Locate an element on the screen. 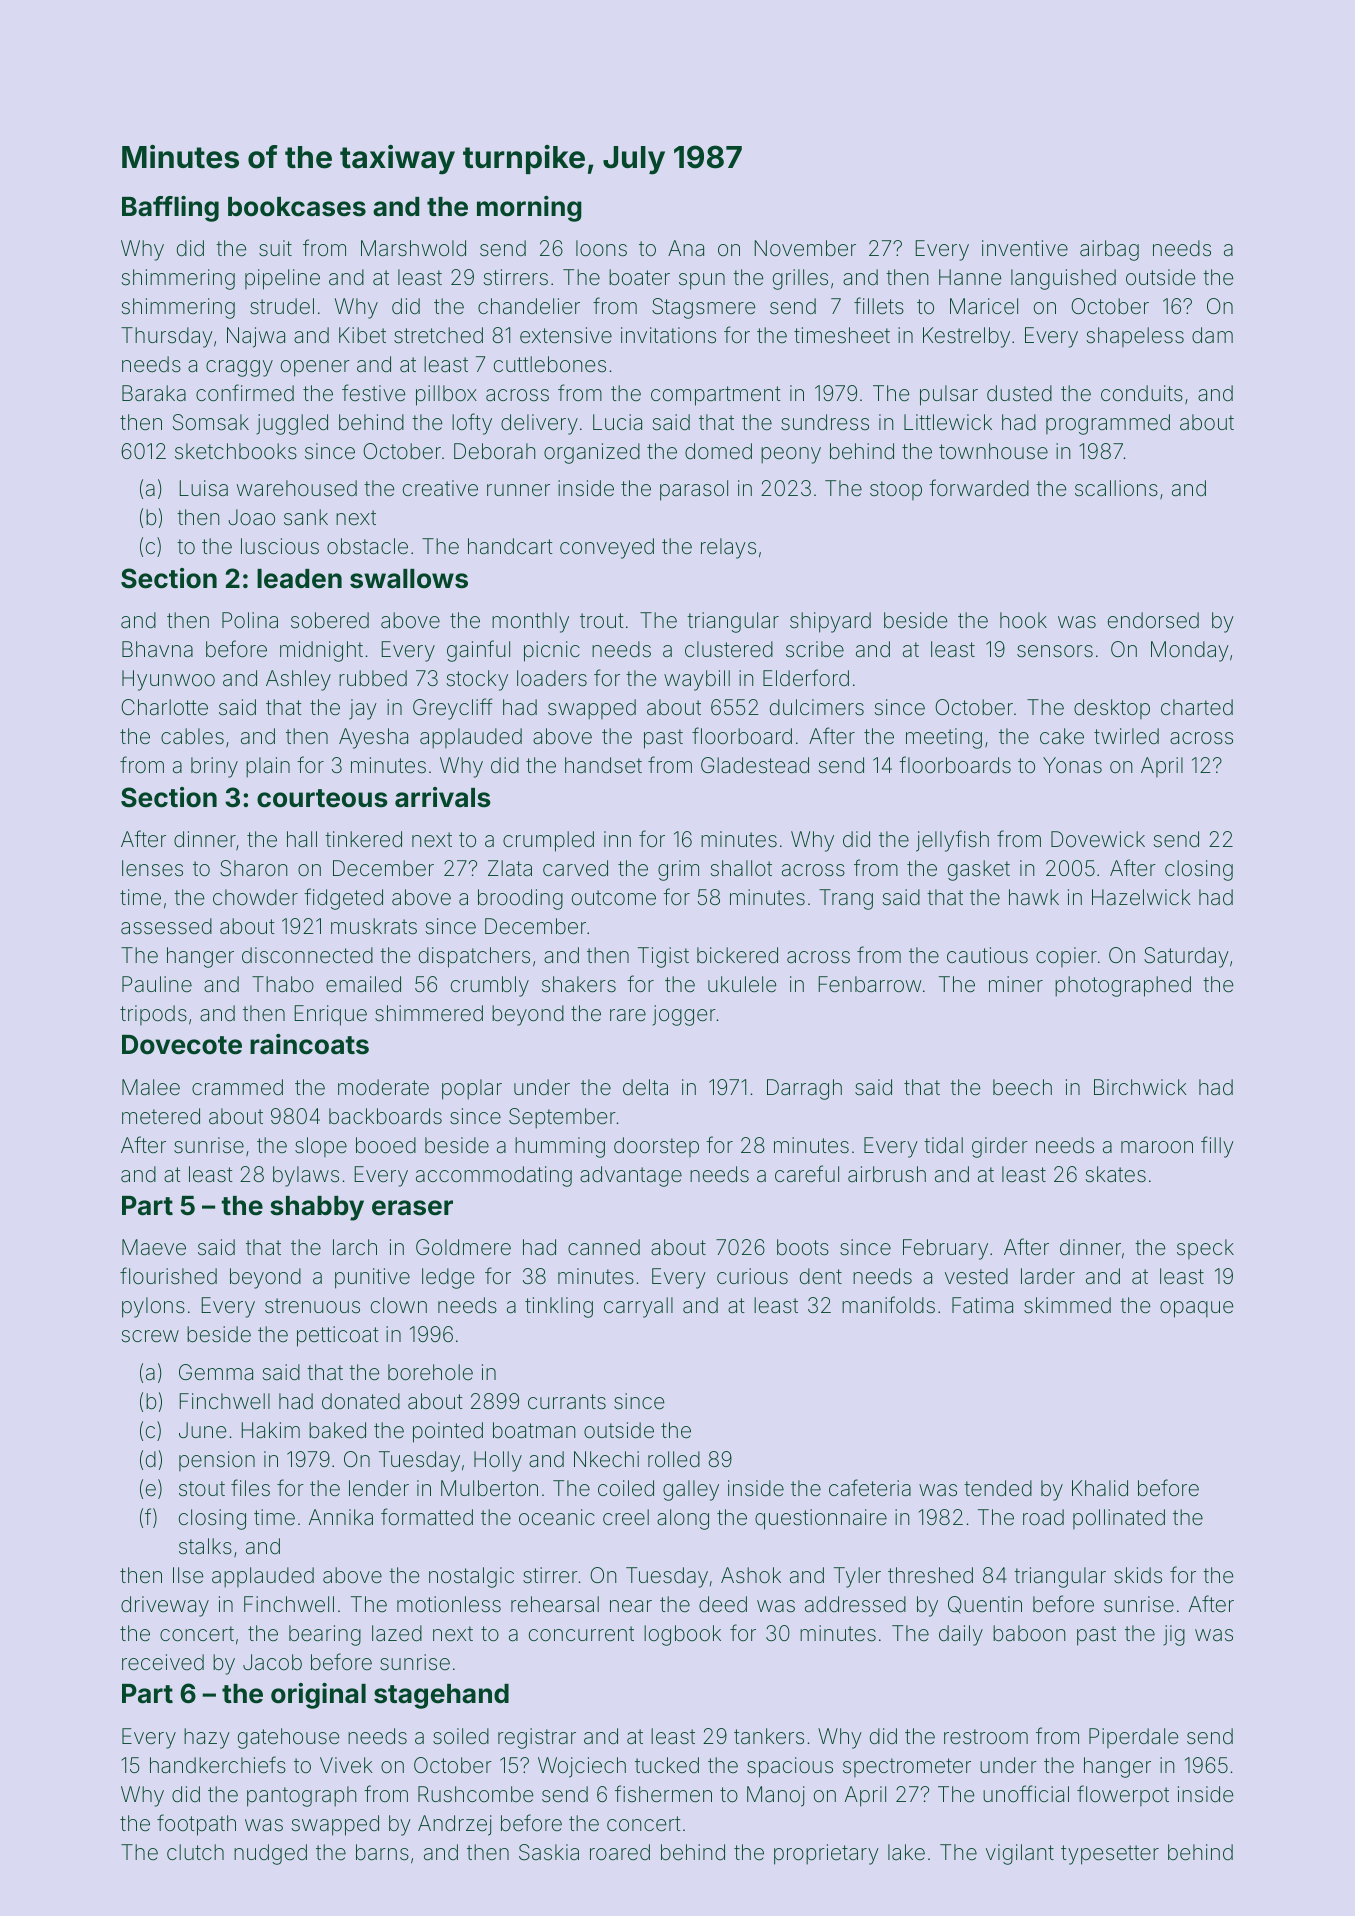 Image resolution: width=1355 pixels, height=1916 pixels. lenses is located at coordinates (152, 868).
